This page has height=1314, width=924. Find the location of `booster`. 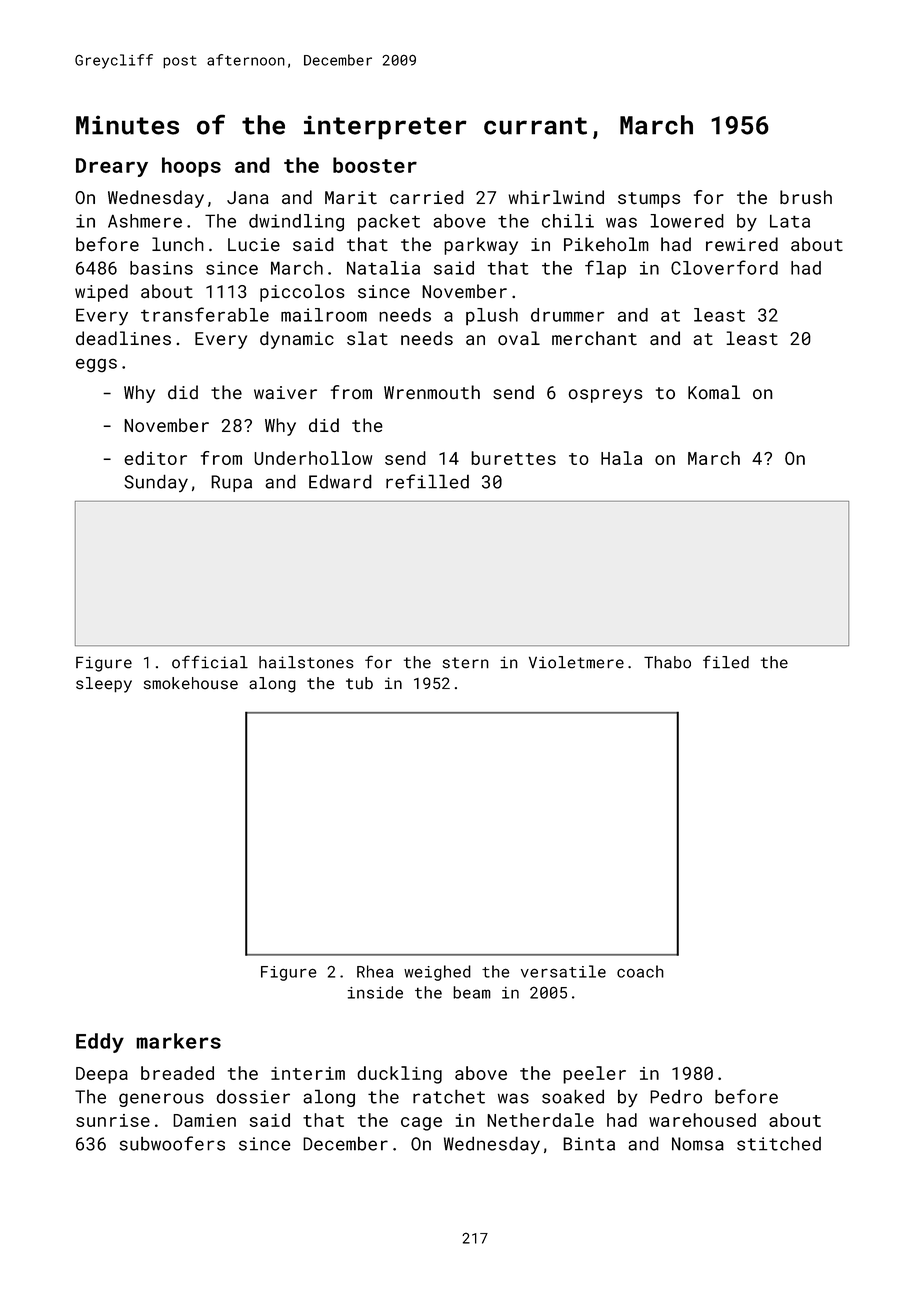

booster is located at coordinates (375, 165).
